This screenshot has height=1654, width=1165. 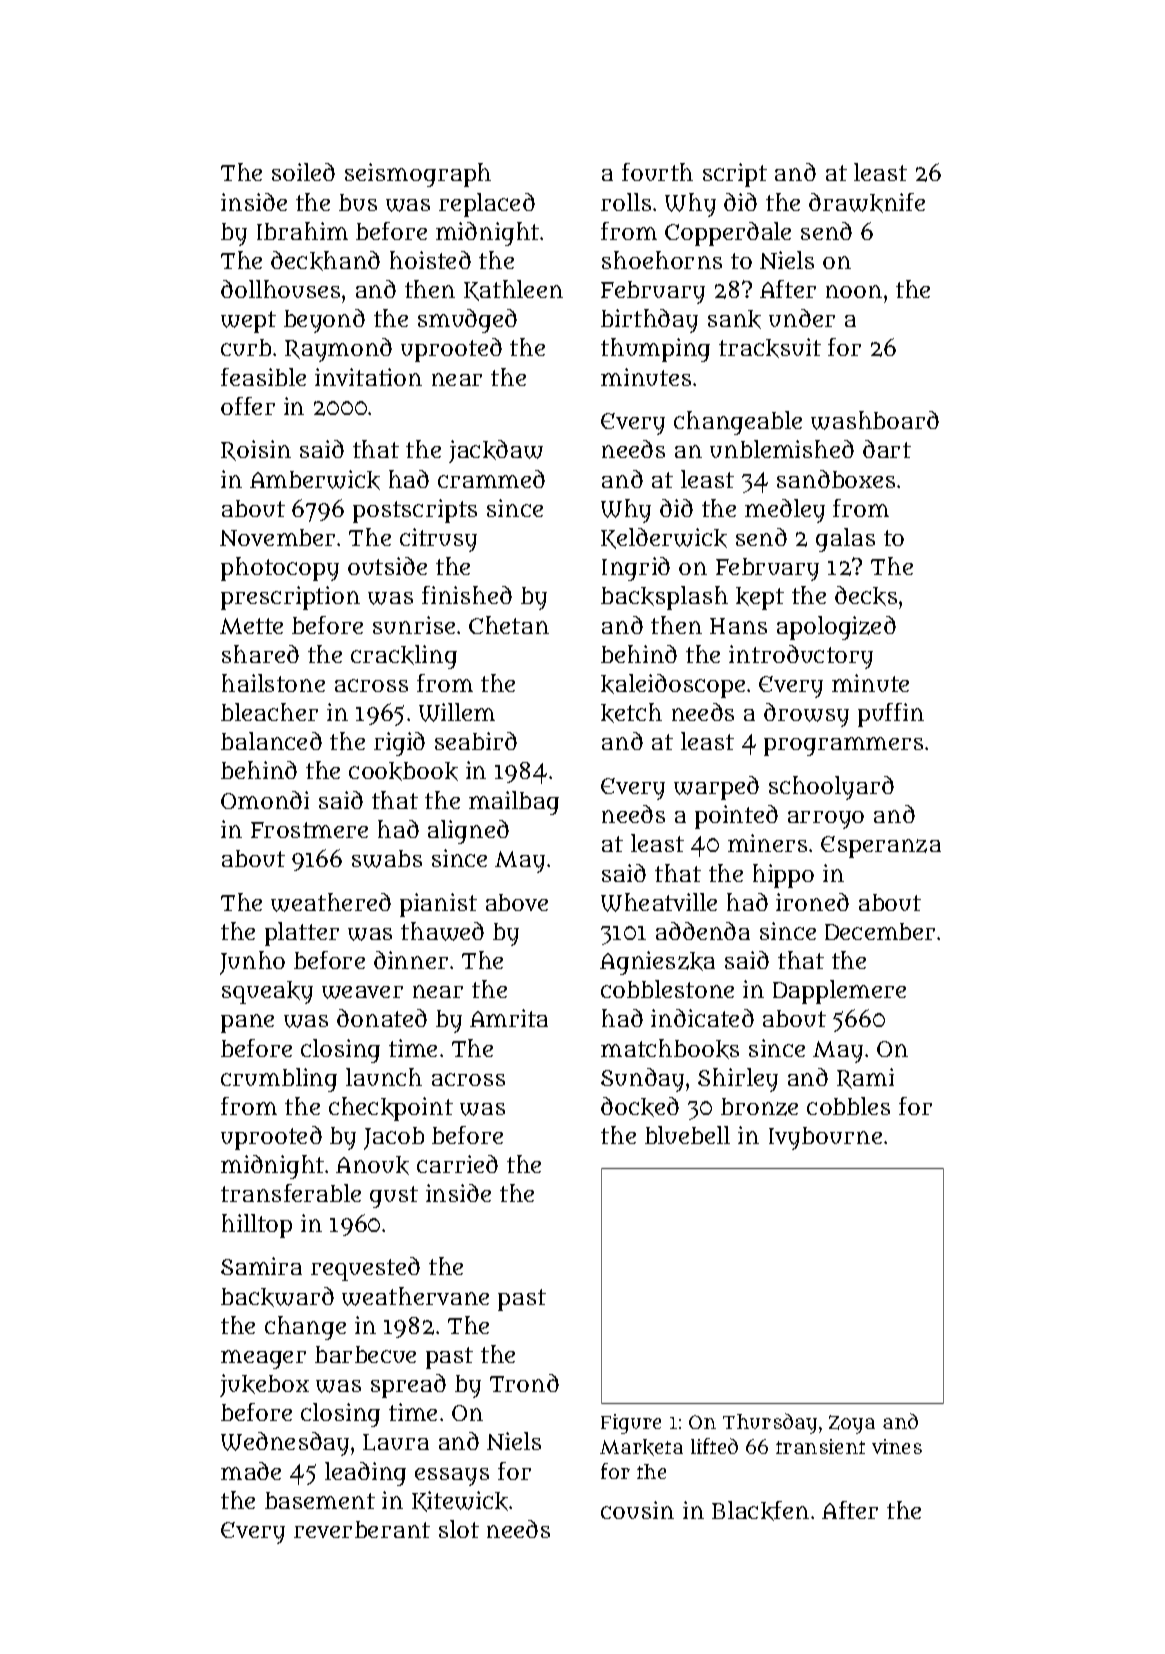 I want to click on ironed, so click(x=812, y=902).
